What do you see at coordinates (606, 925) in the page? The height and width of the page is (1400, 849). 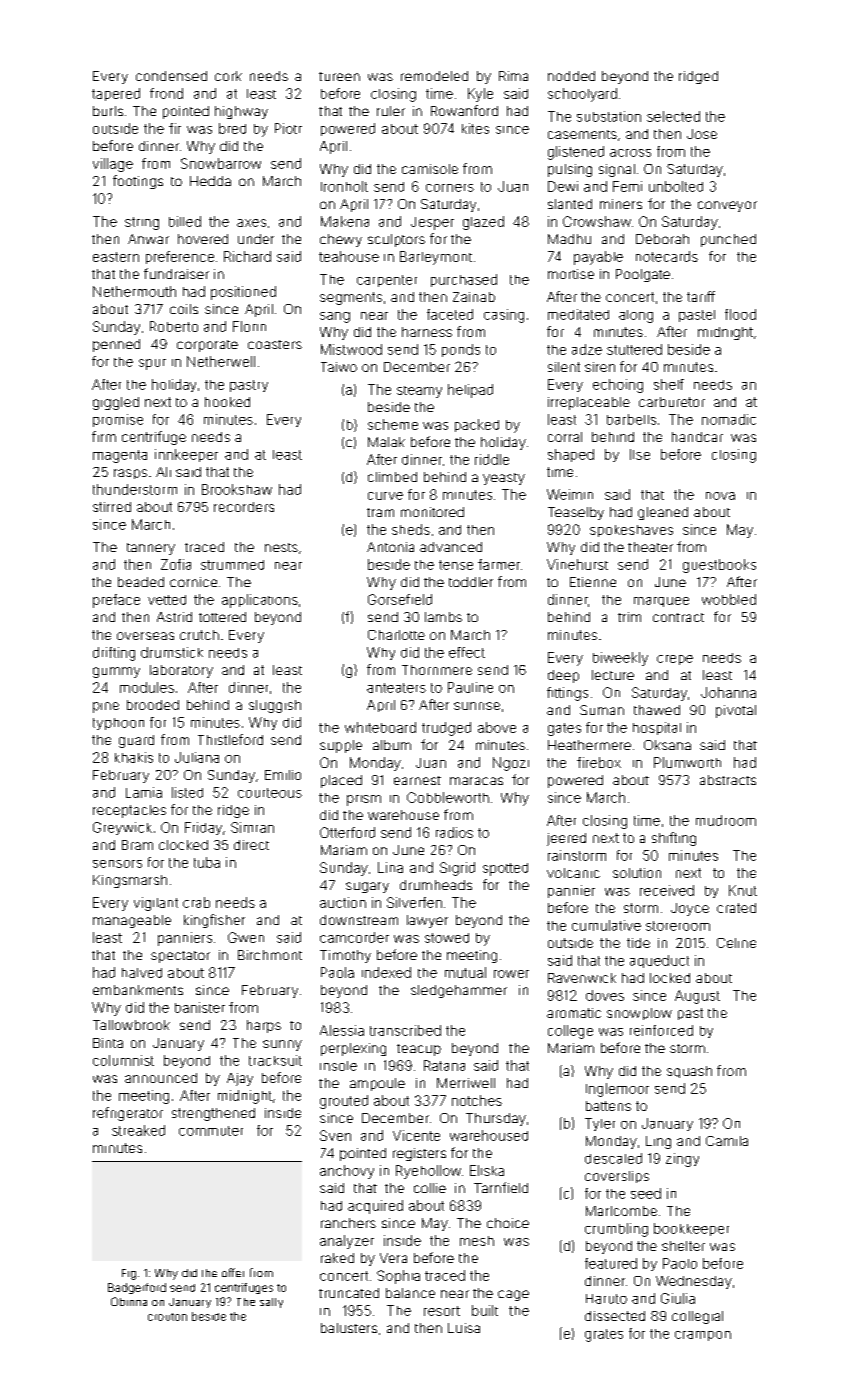 I see `cumulative` at bounding box center [606, 925].
